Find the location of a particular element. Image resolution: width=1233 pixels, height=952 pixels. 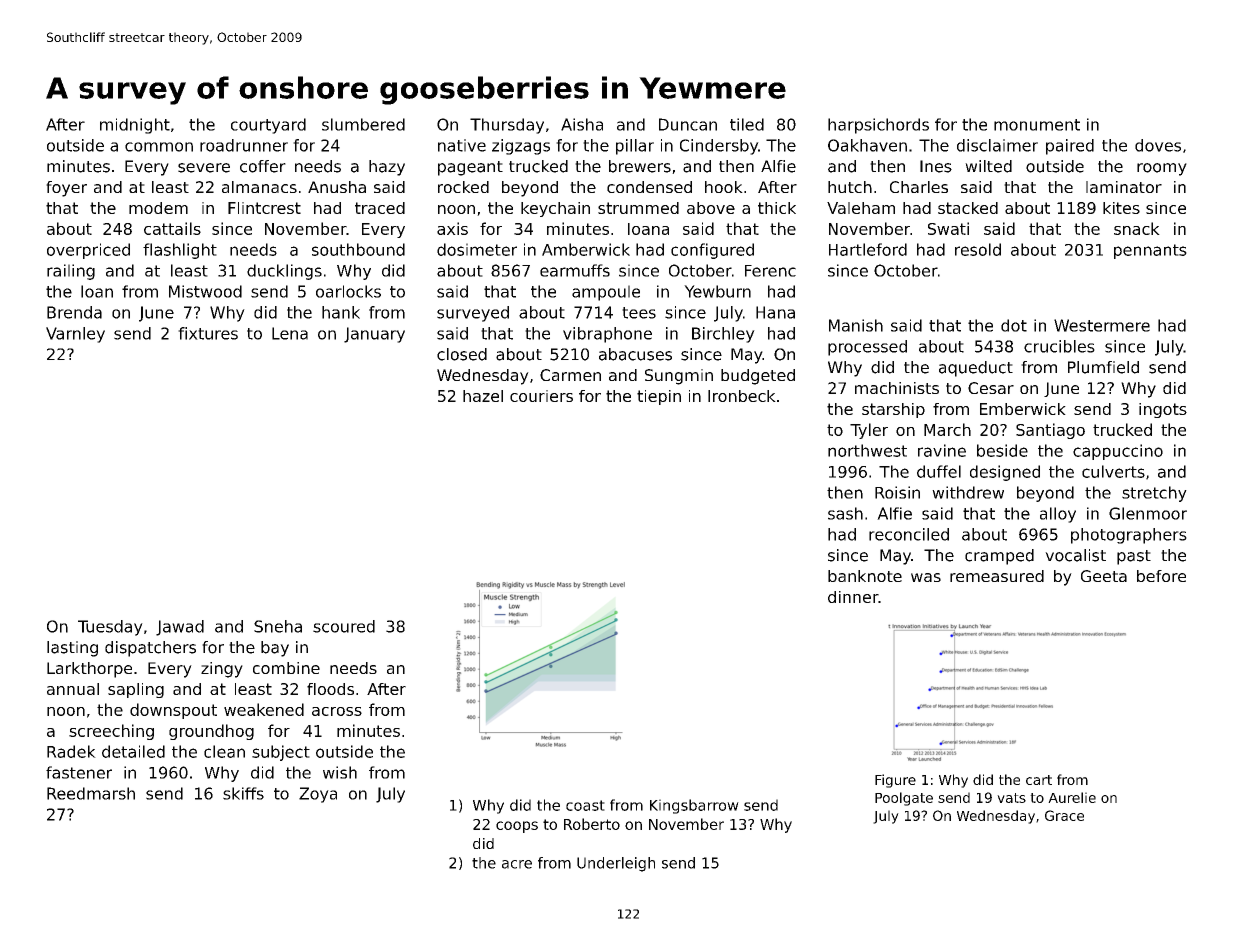

designed is located at coordinates (1005, 473).
